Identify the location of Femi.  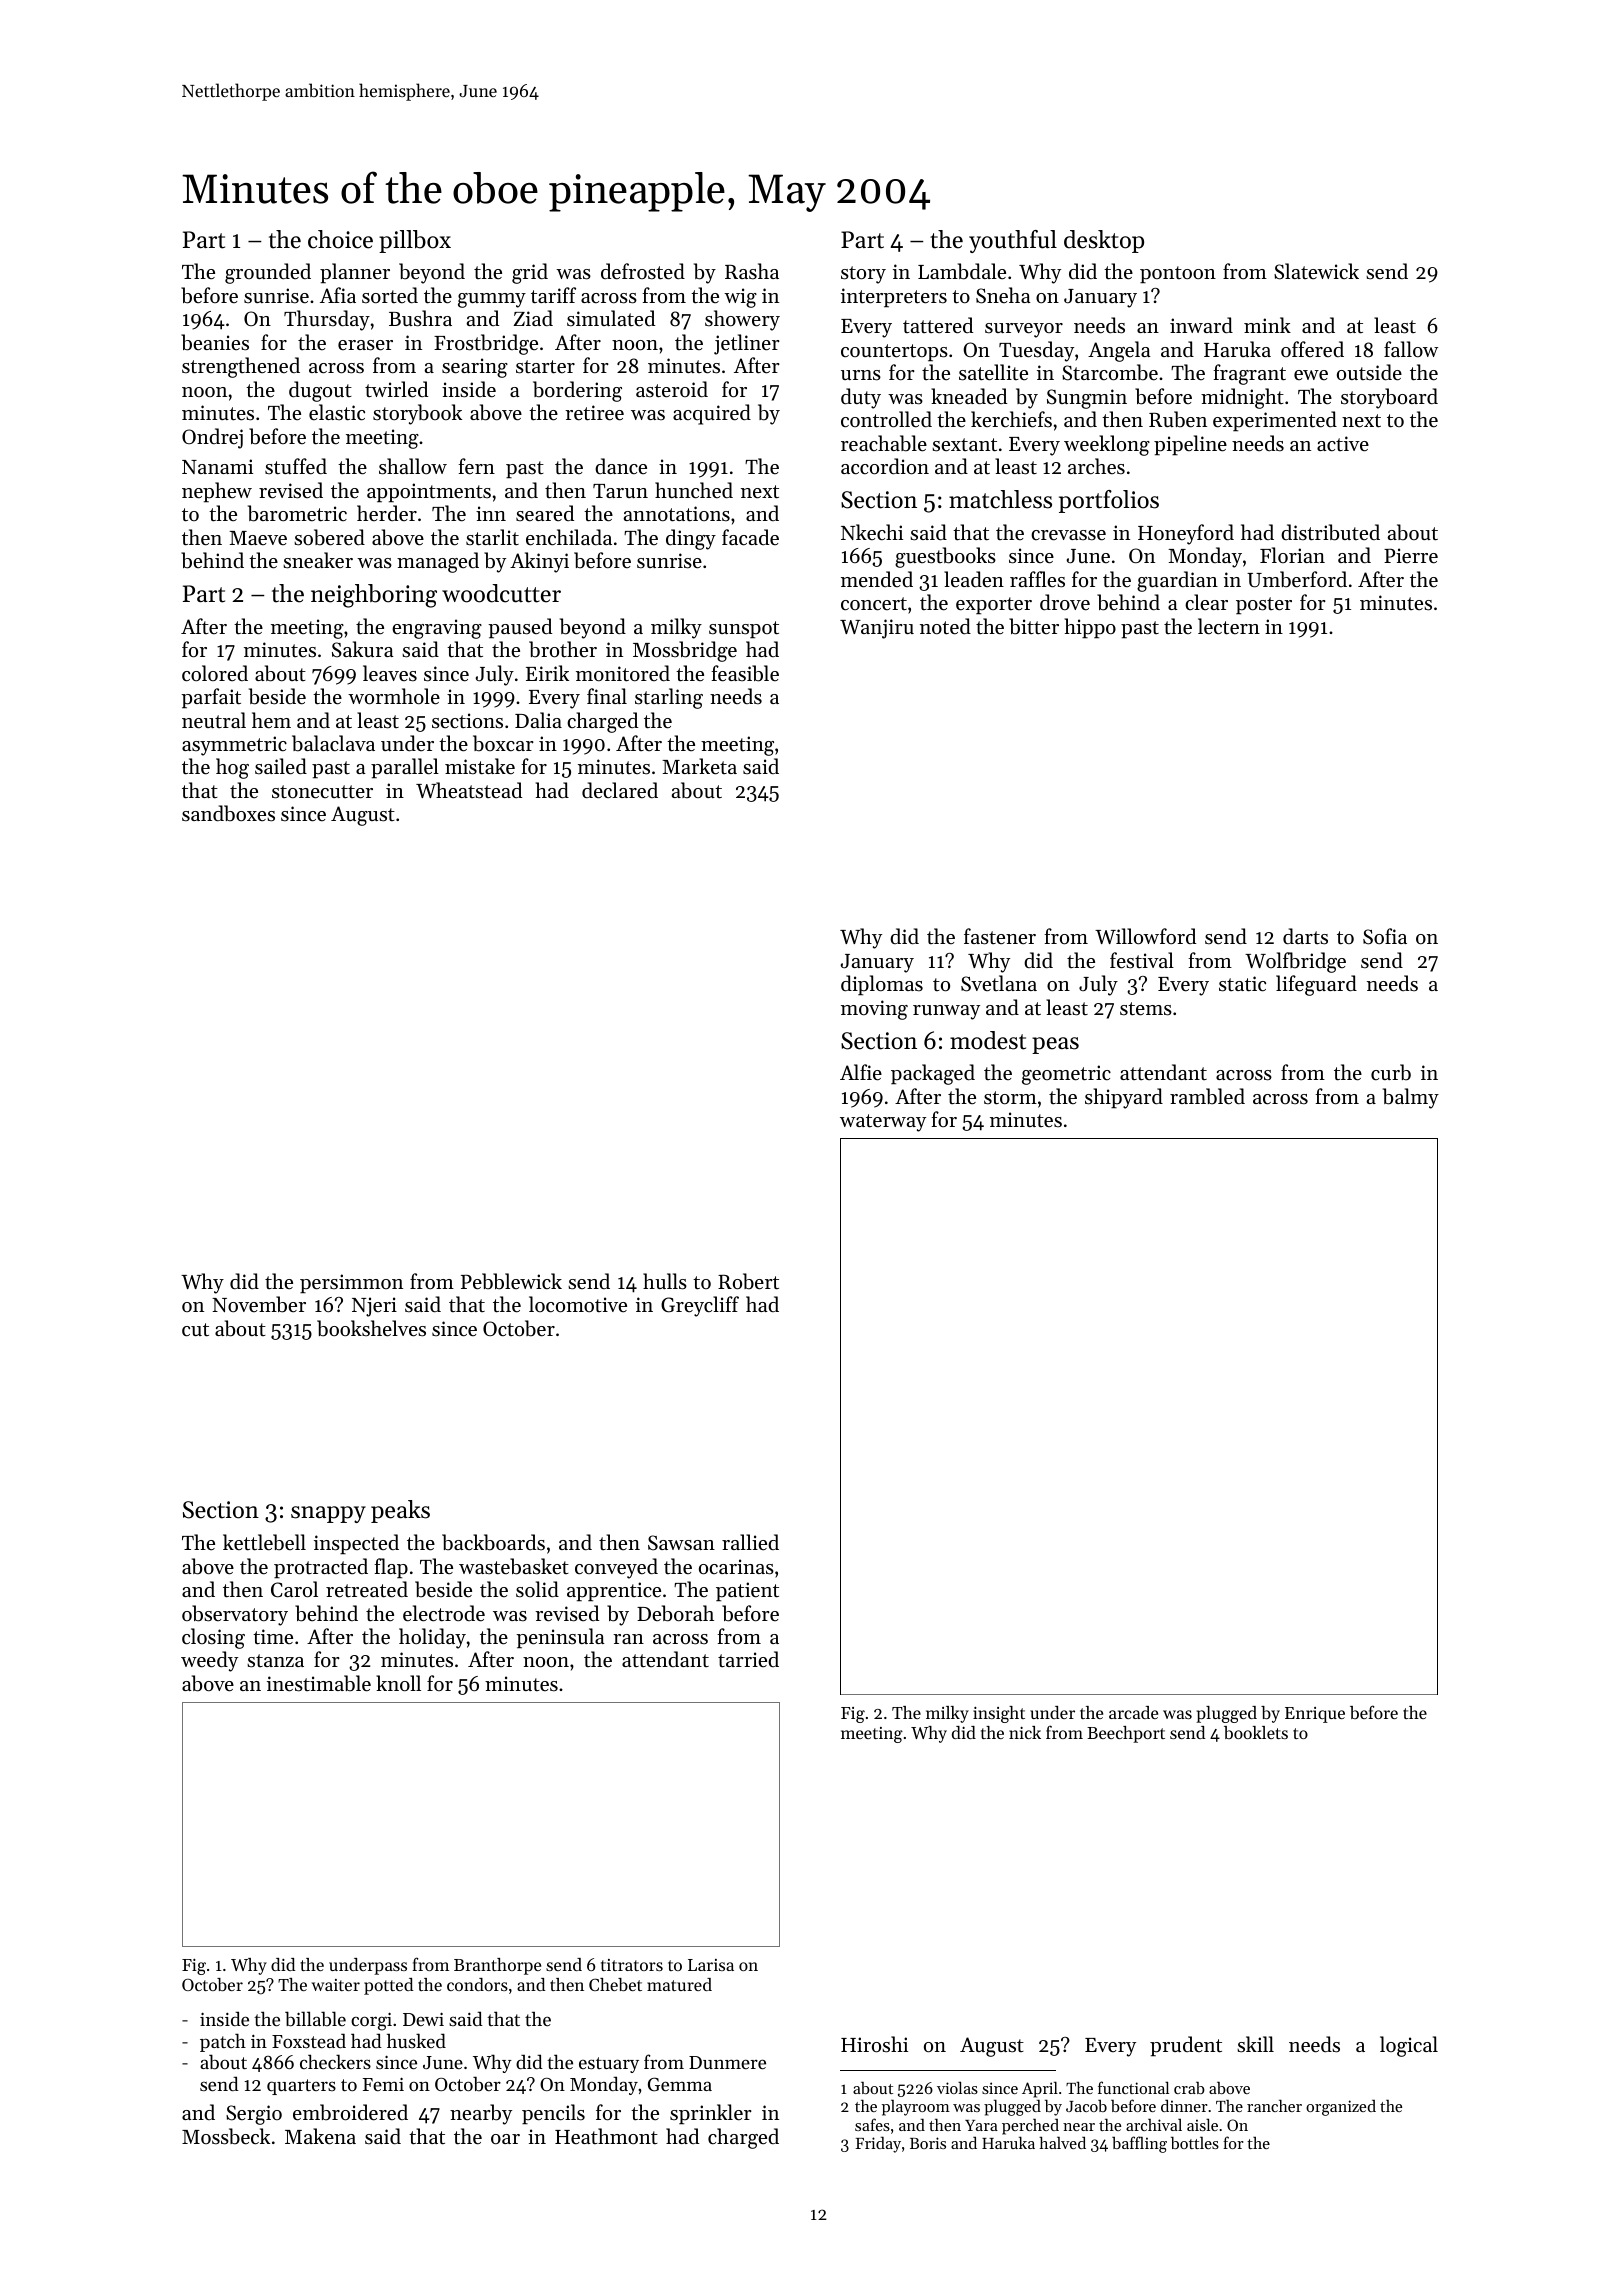
(383, 2084).
